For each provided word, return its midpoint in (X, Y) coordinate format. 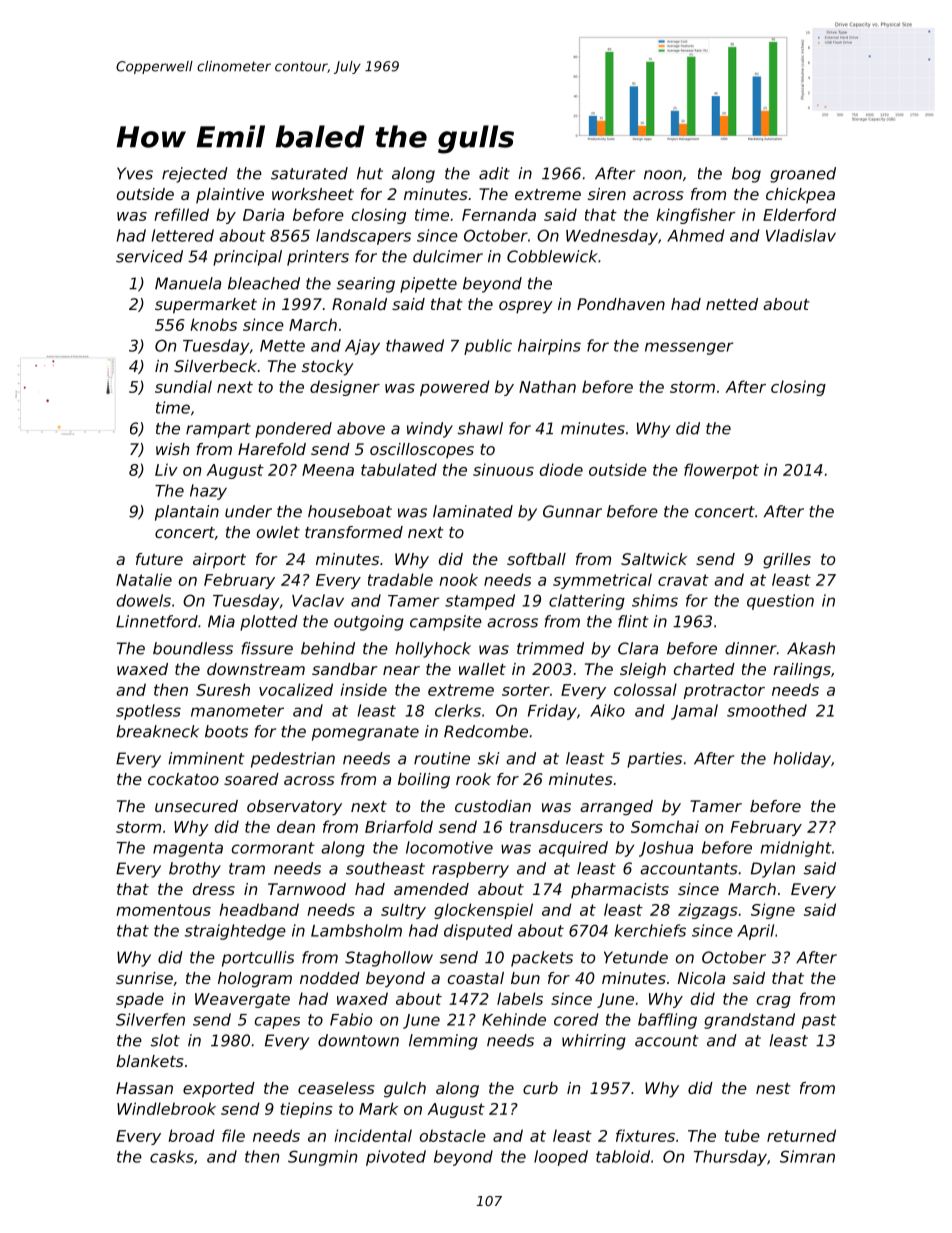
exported (219, 1090)
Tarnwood (307, 889)
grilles (787, 561)
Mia (221, 621)
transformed (354, 532)
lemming (443, 1042)
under (248, 511)
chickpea (800, 195)
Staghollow (389, 959)
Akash (811, 648)
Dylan (773, 870)
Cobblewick (552, 256)
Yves (135, 173)
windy (430, 430)
